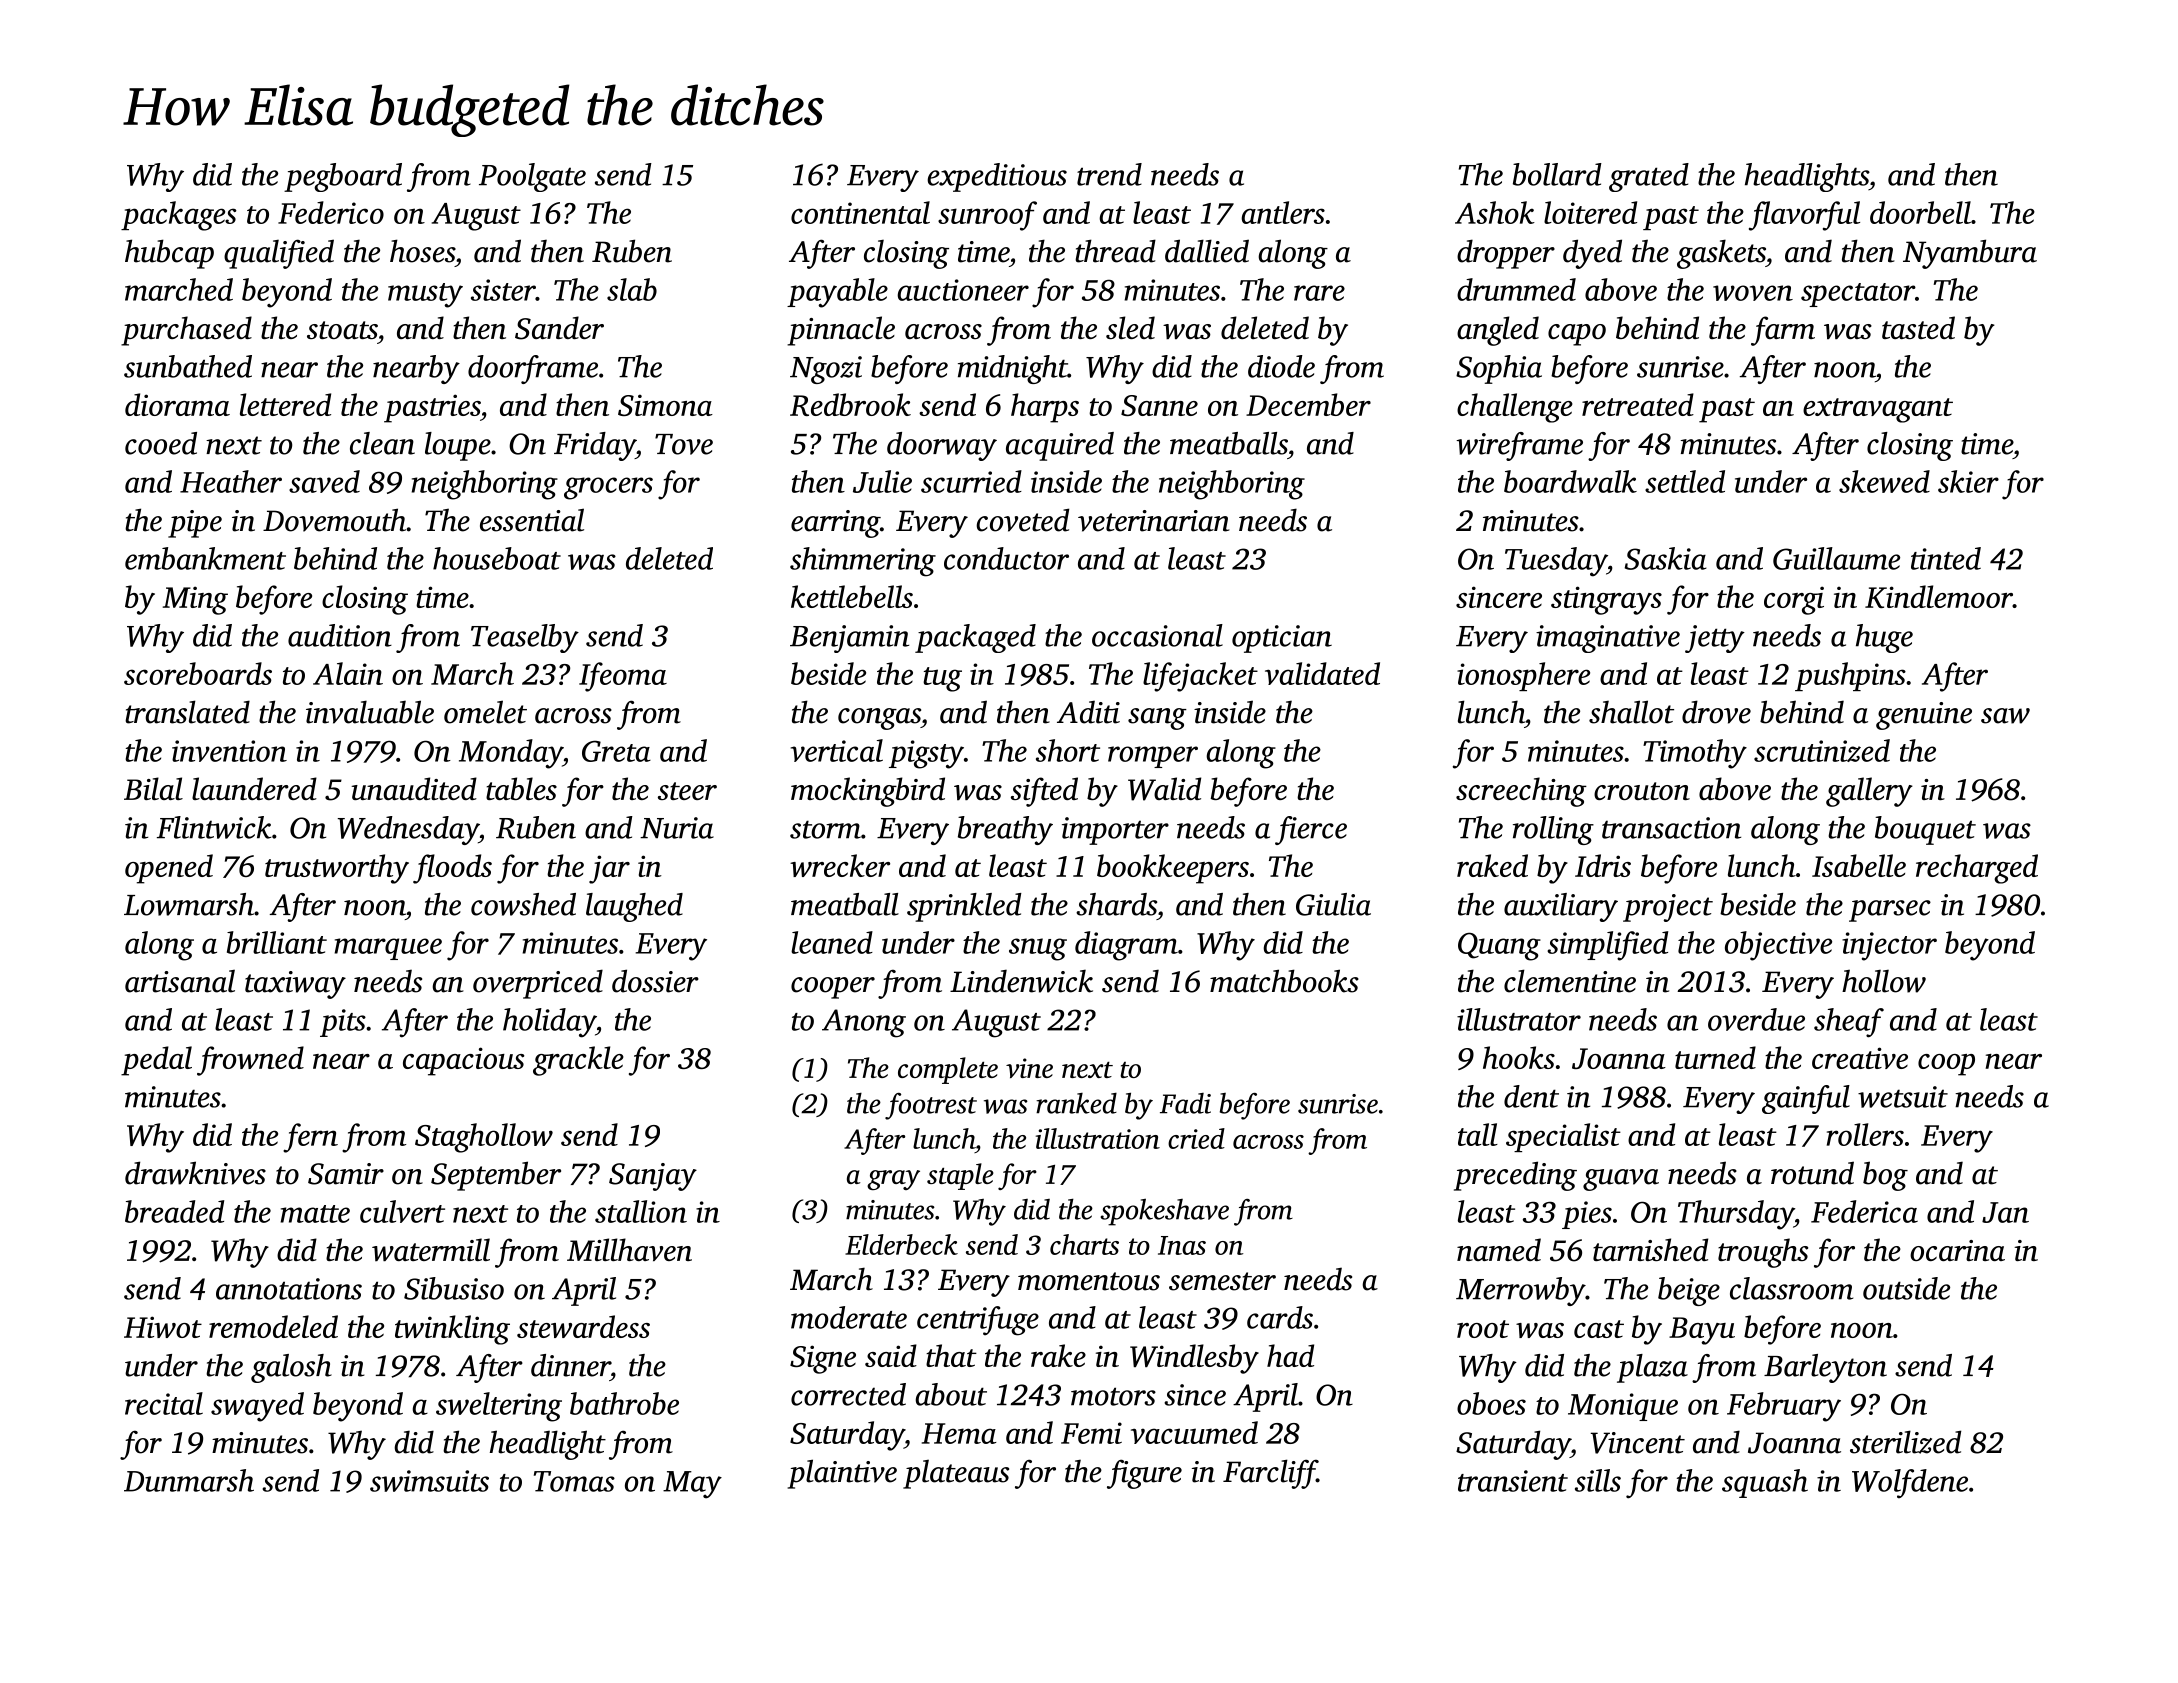  Describe the element at coordinates (1284, 981) in the screenshot. I see `matchbooks` at that location.
